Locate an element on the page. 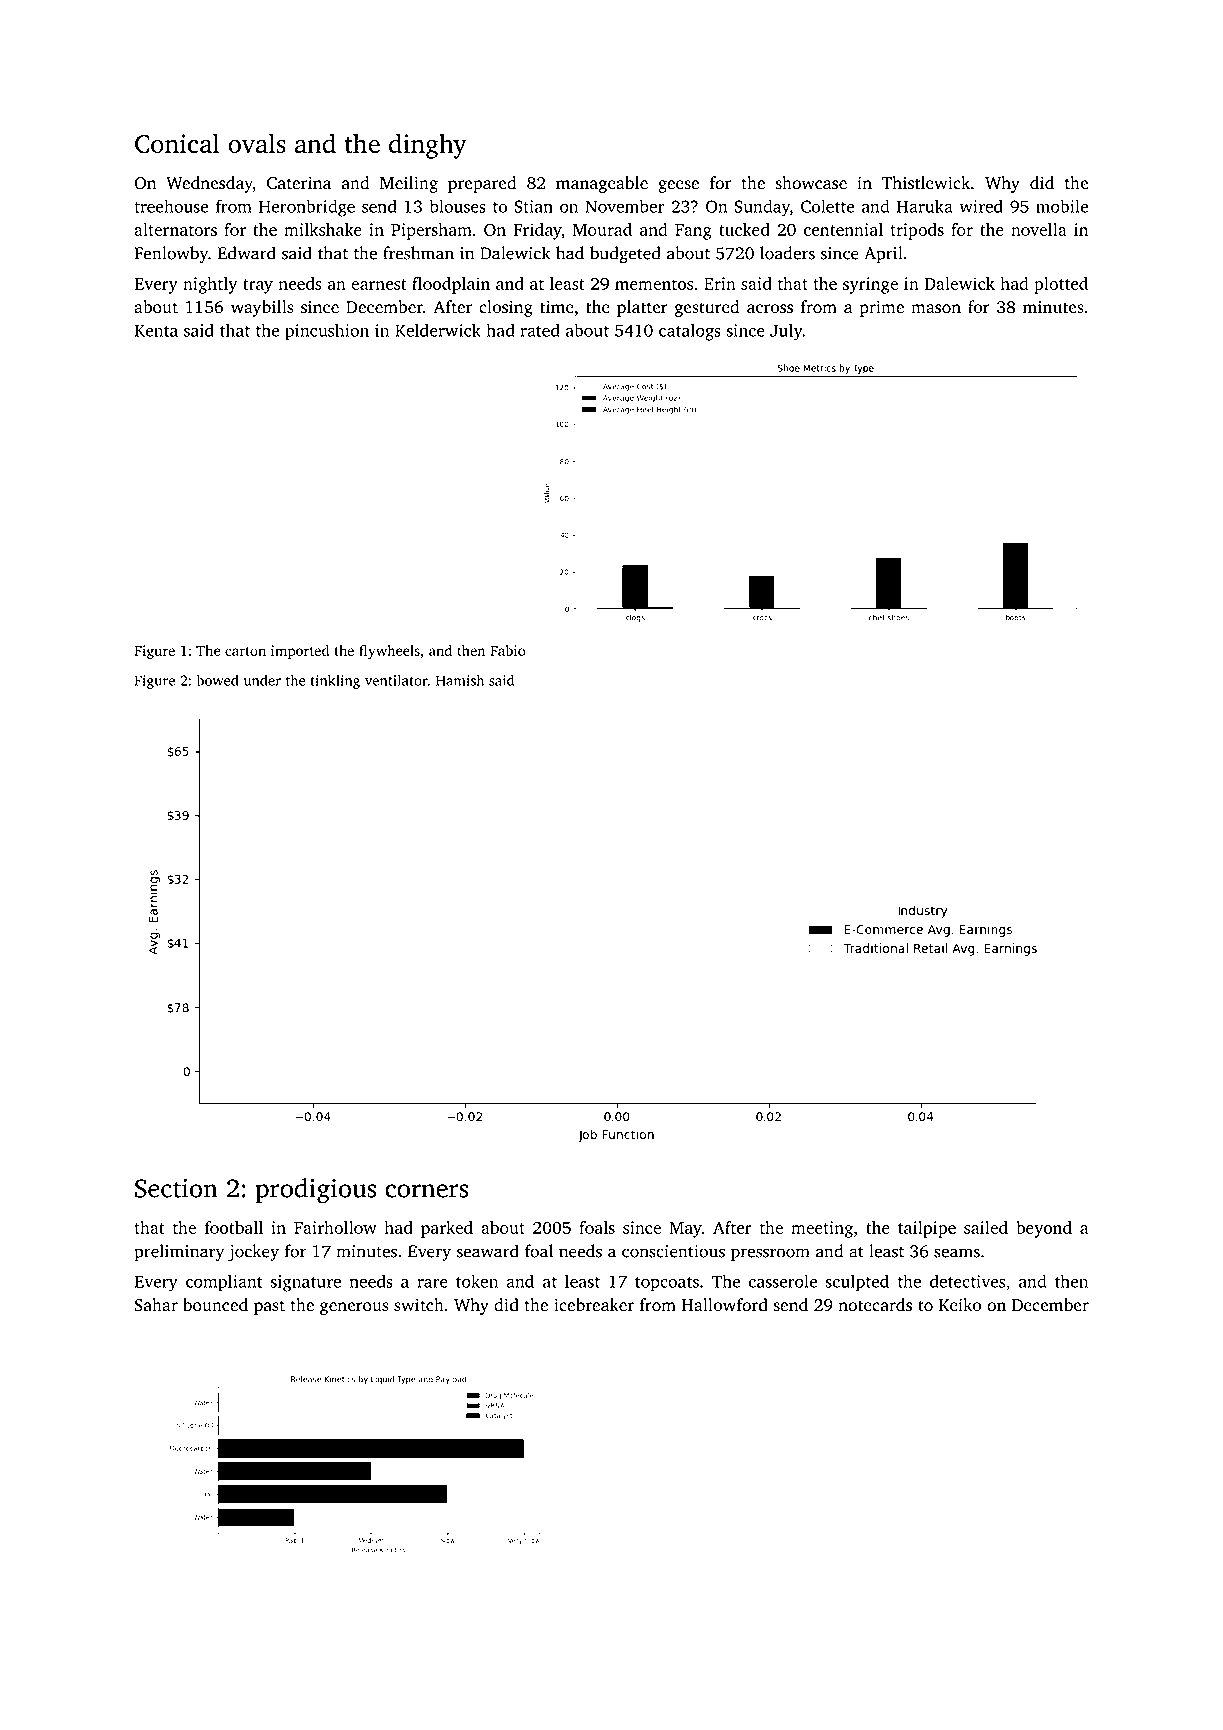  Hallowford is located at coordinates (724, 1305).
